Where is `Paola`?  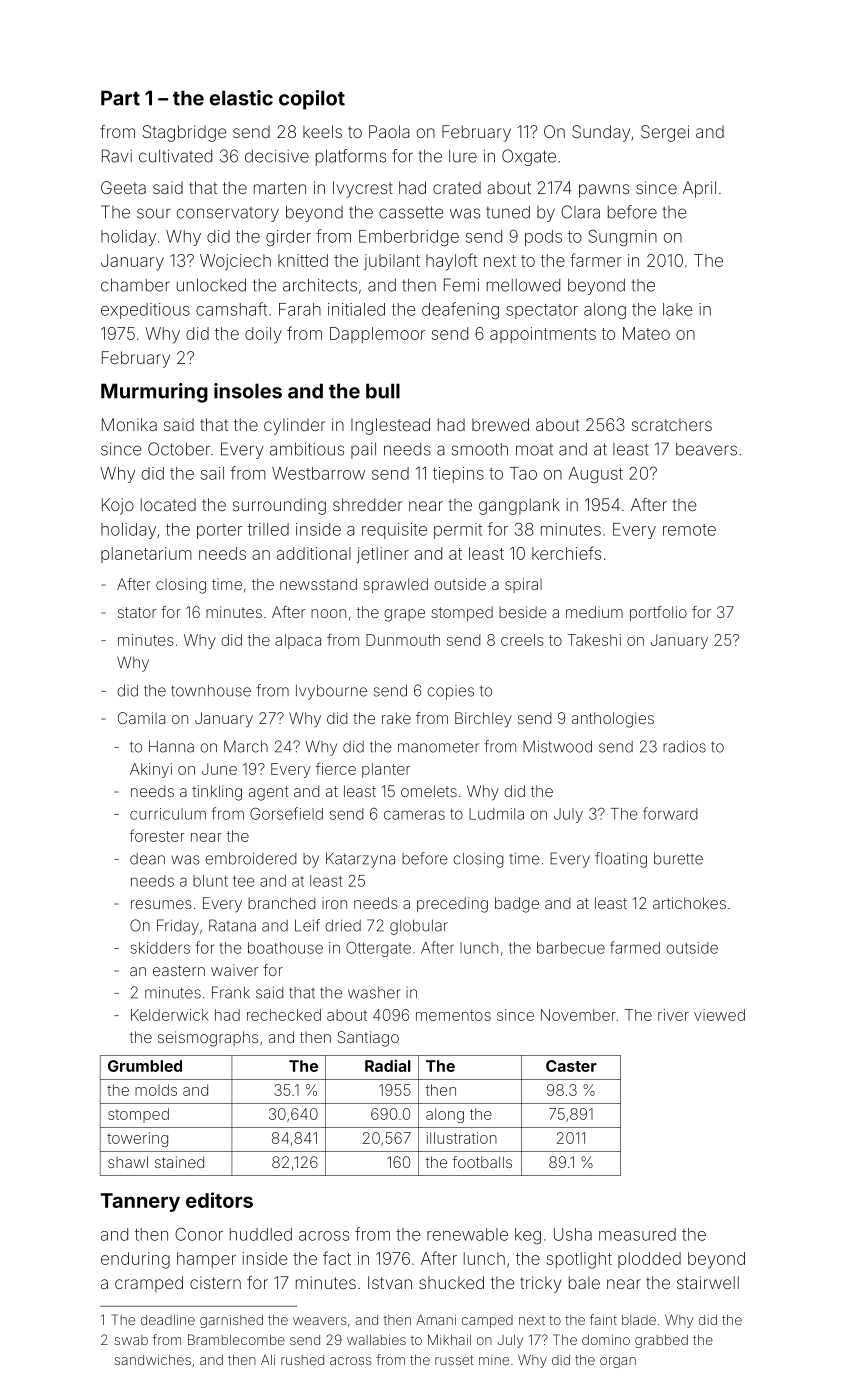 Paola is located at coordinates (389, 131).
